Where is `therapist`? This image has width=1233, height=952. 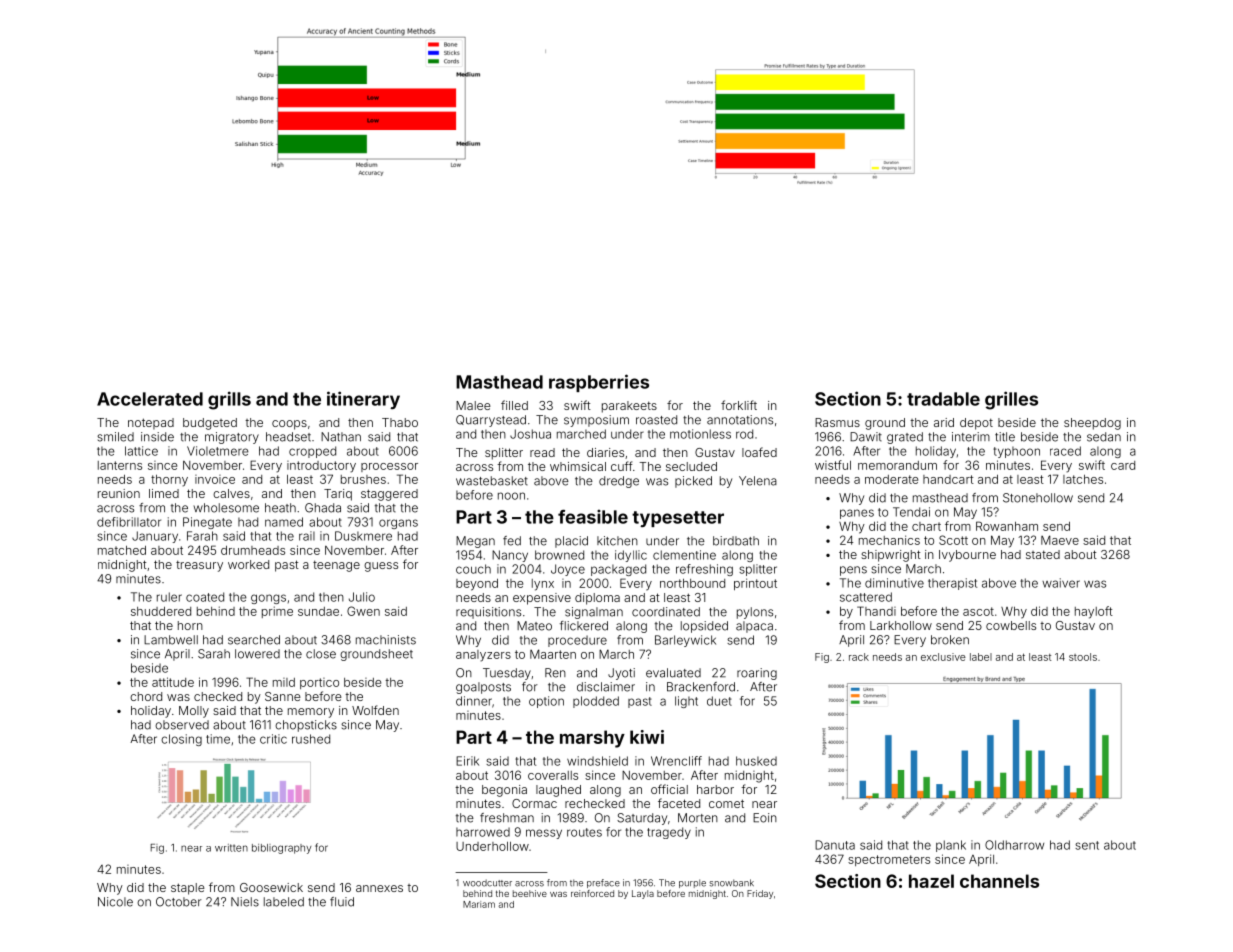
therapist is located at coordinates (952, 584).
